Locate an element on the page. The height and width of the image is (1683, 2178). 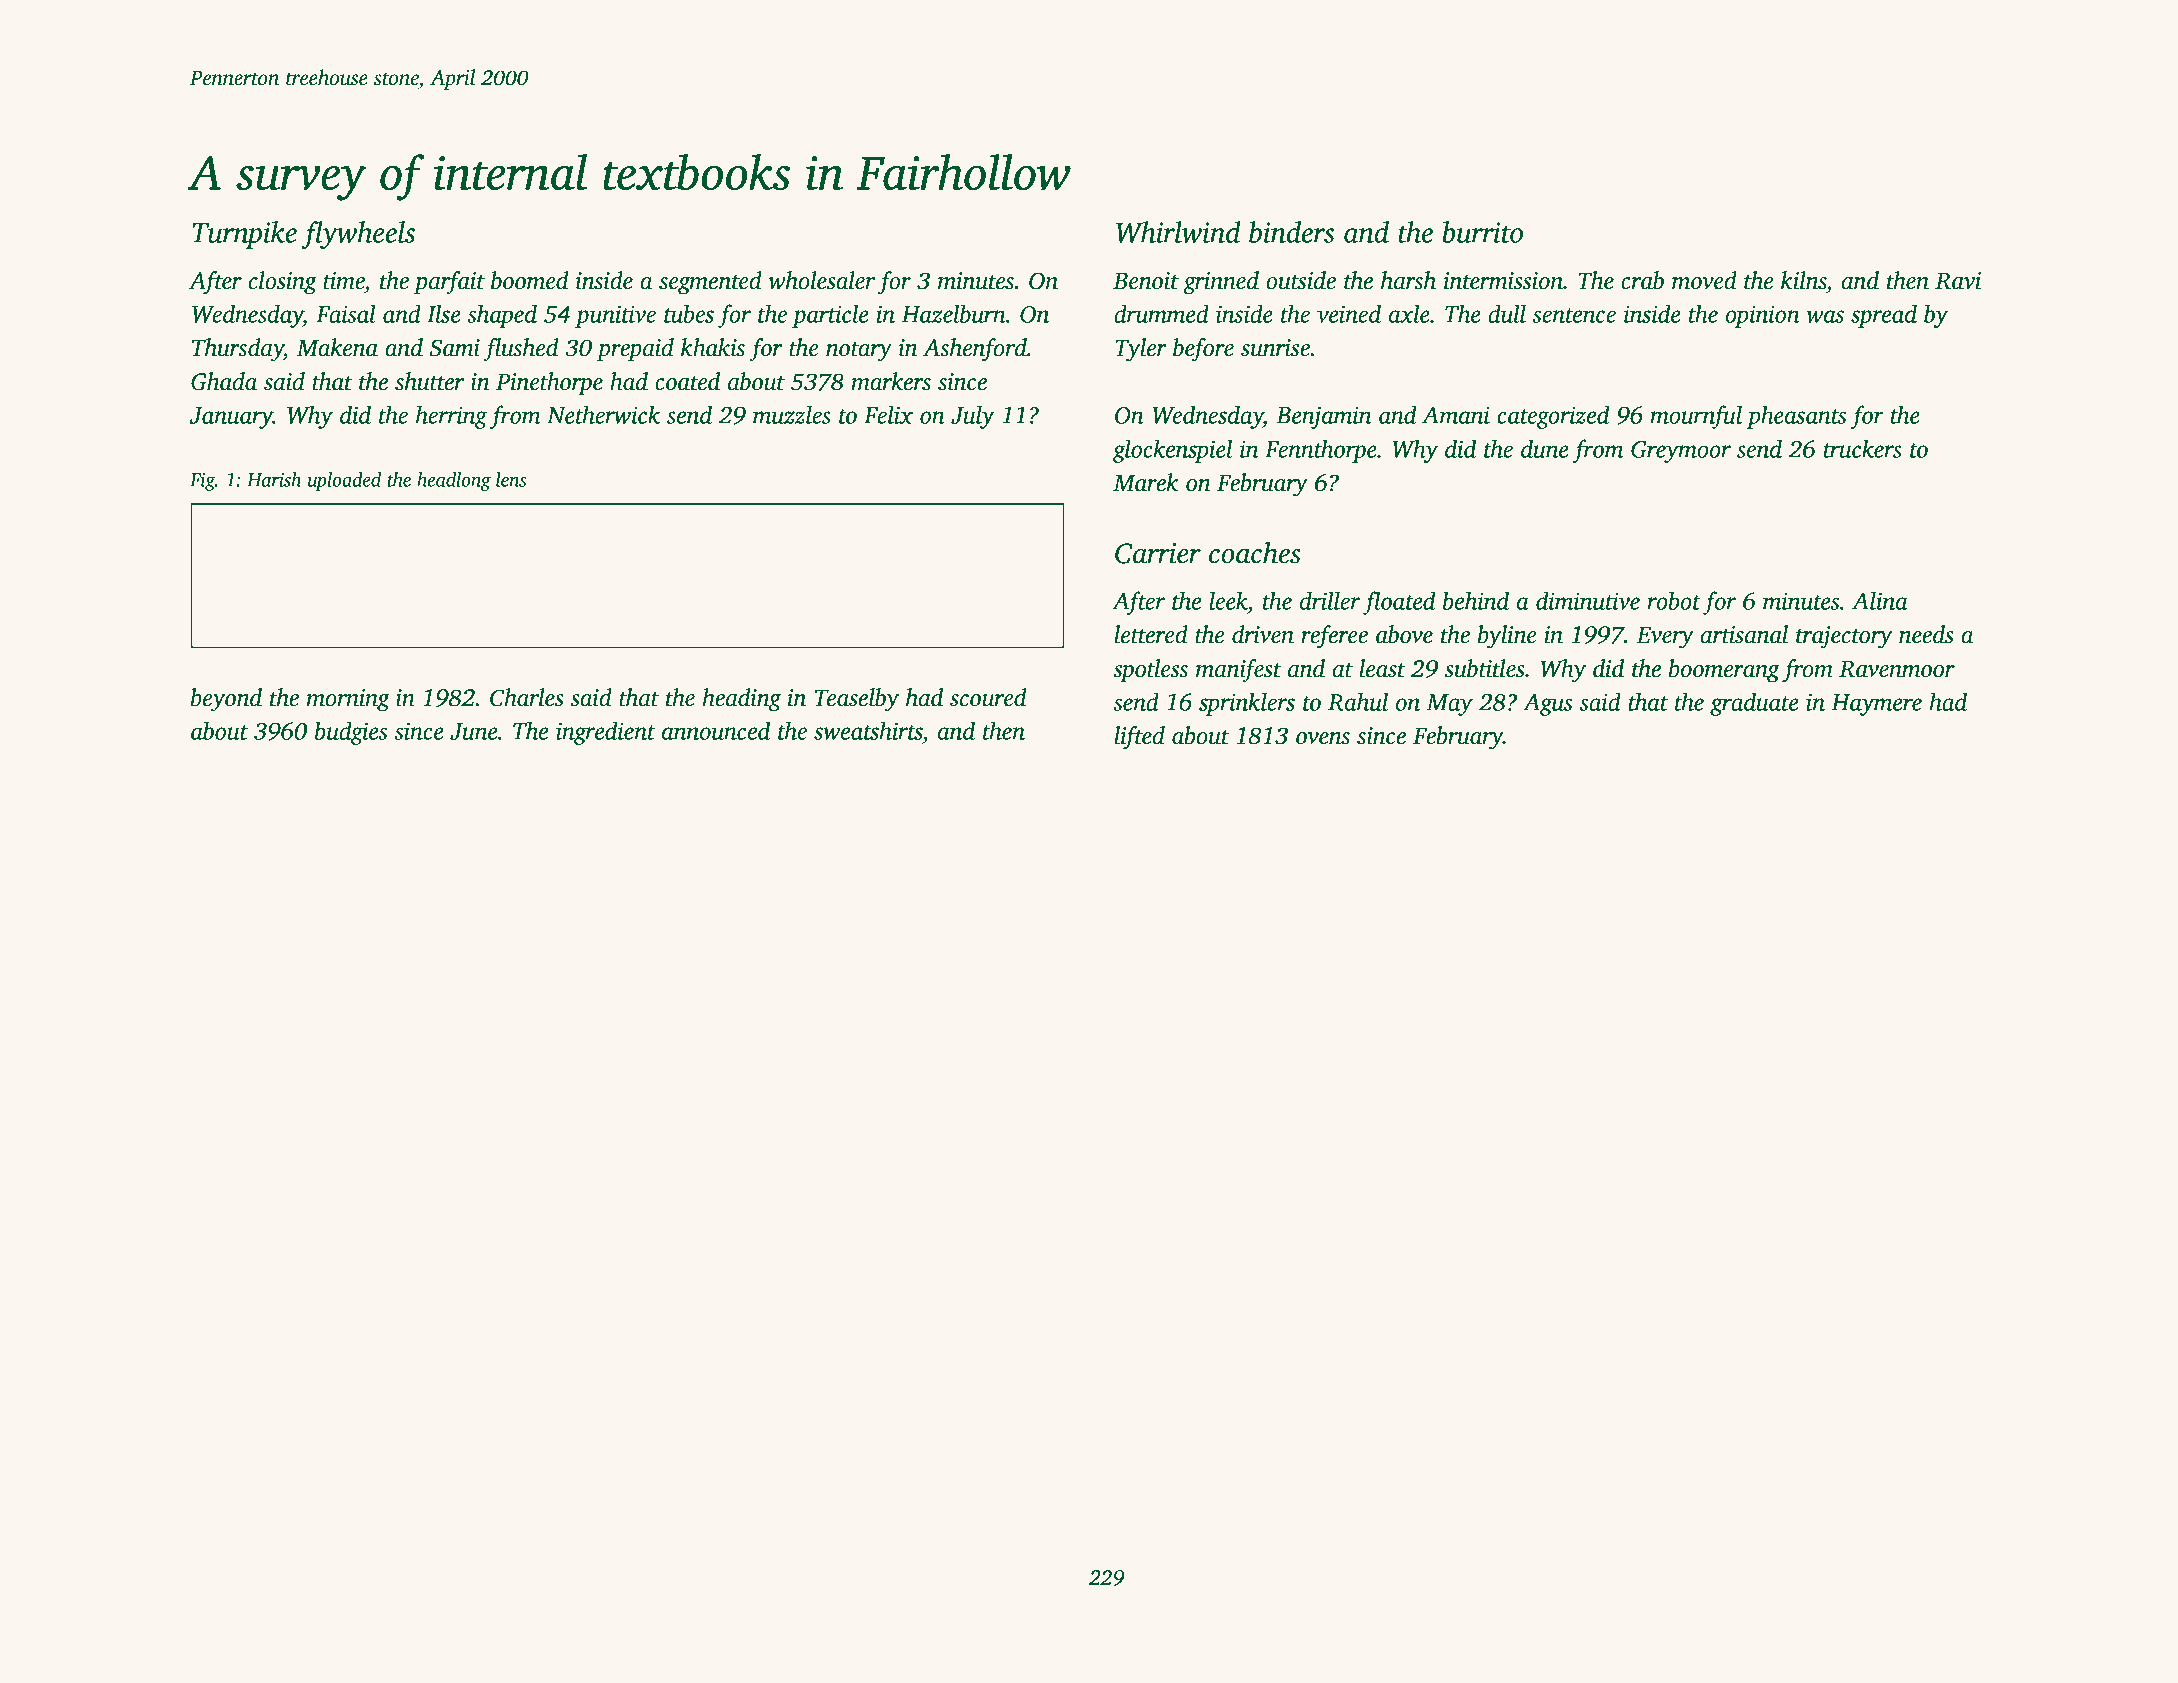
beyond is located at coordinates (226, 700).
